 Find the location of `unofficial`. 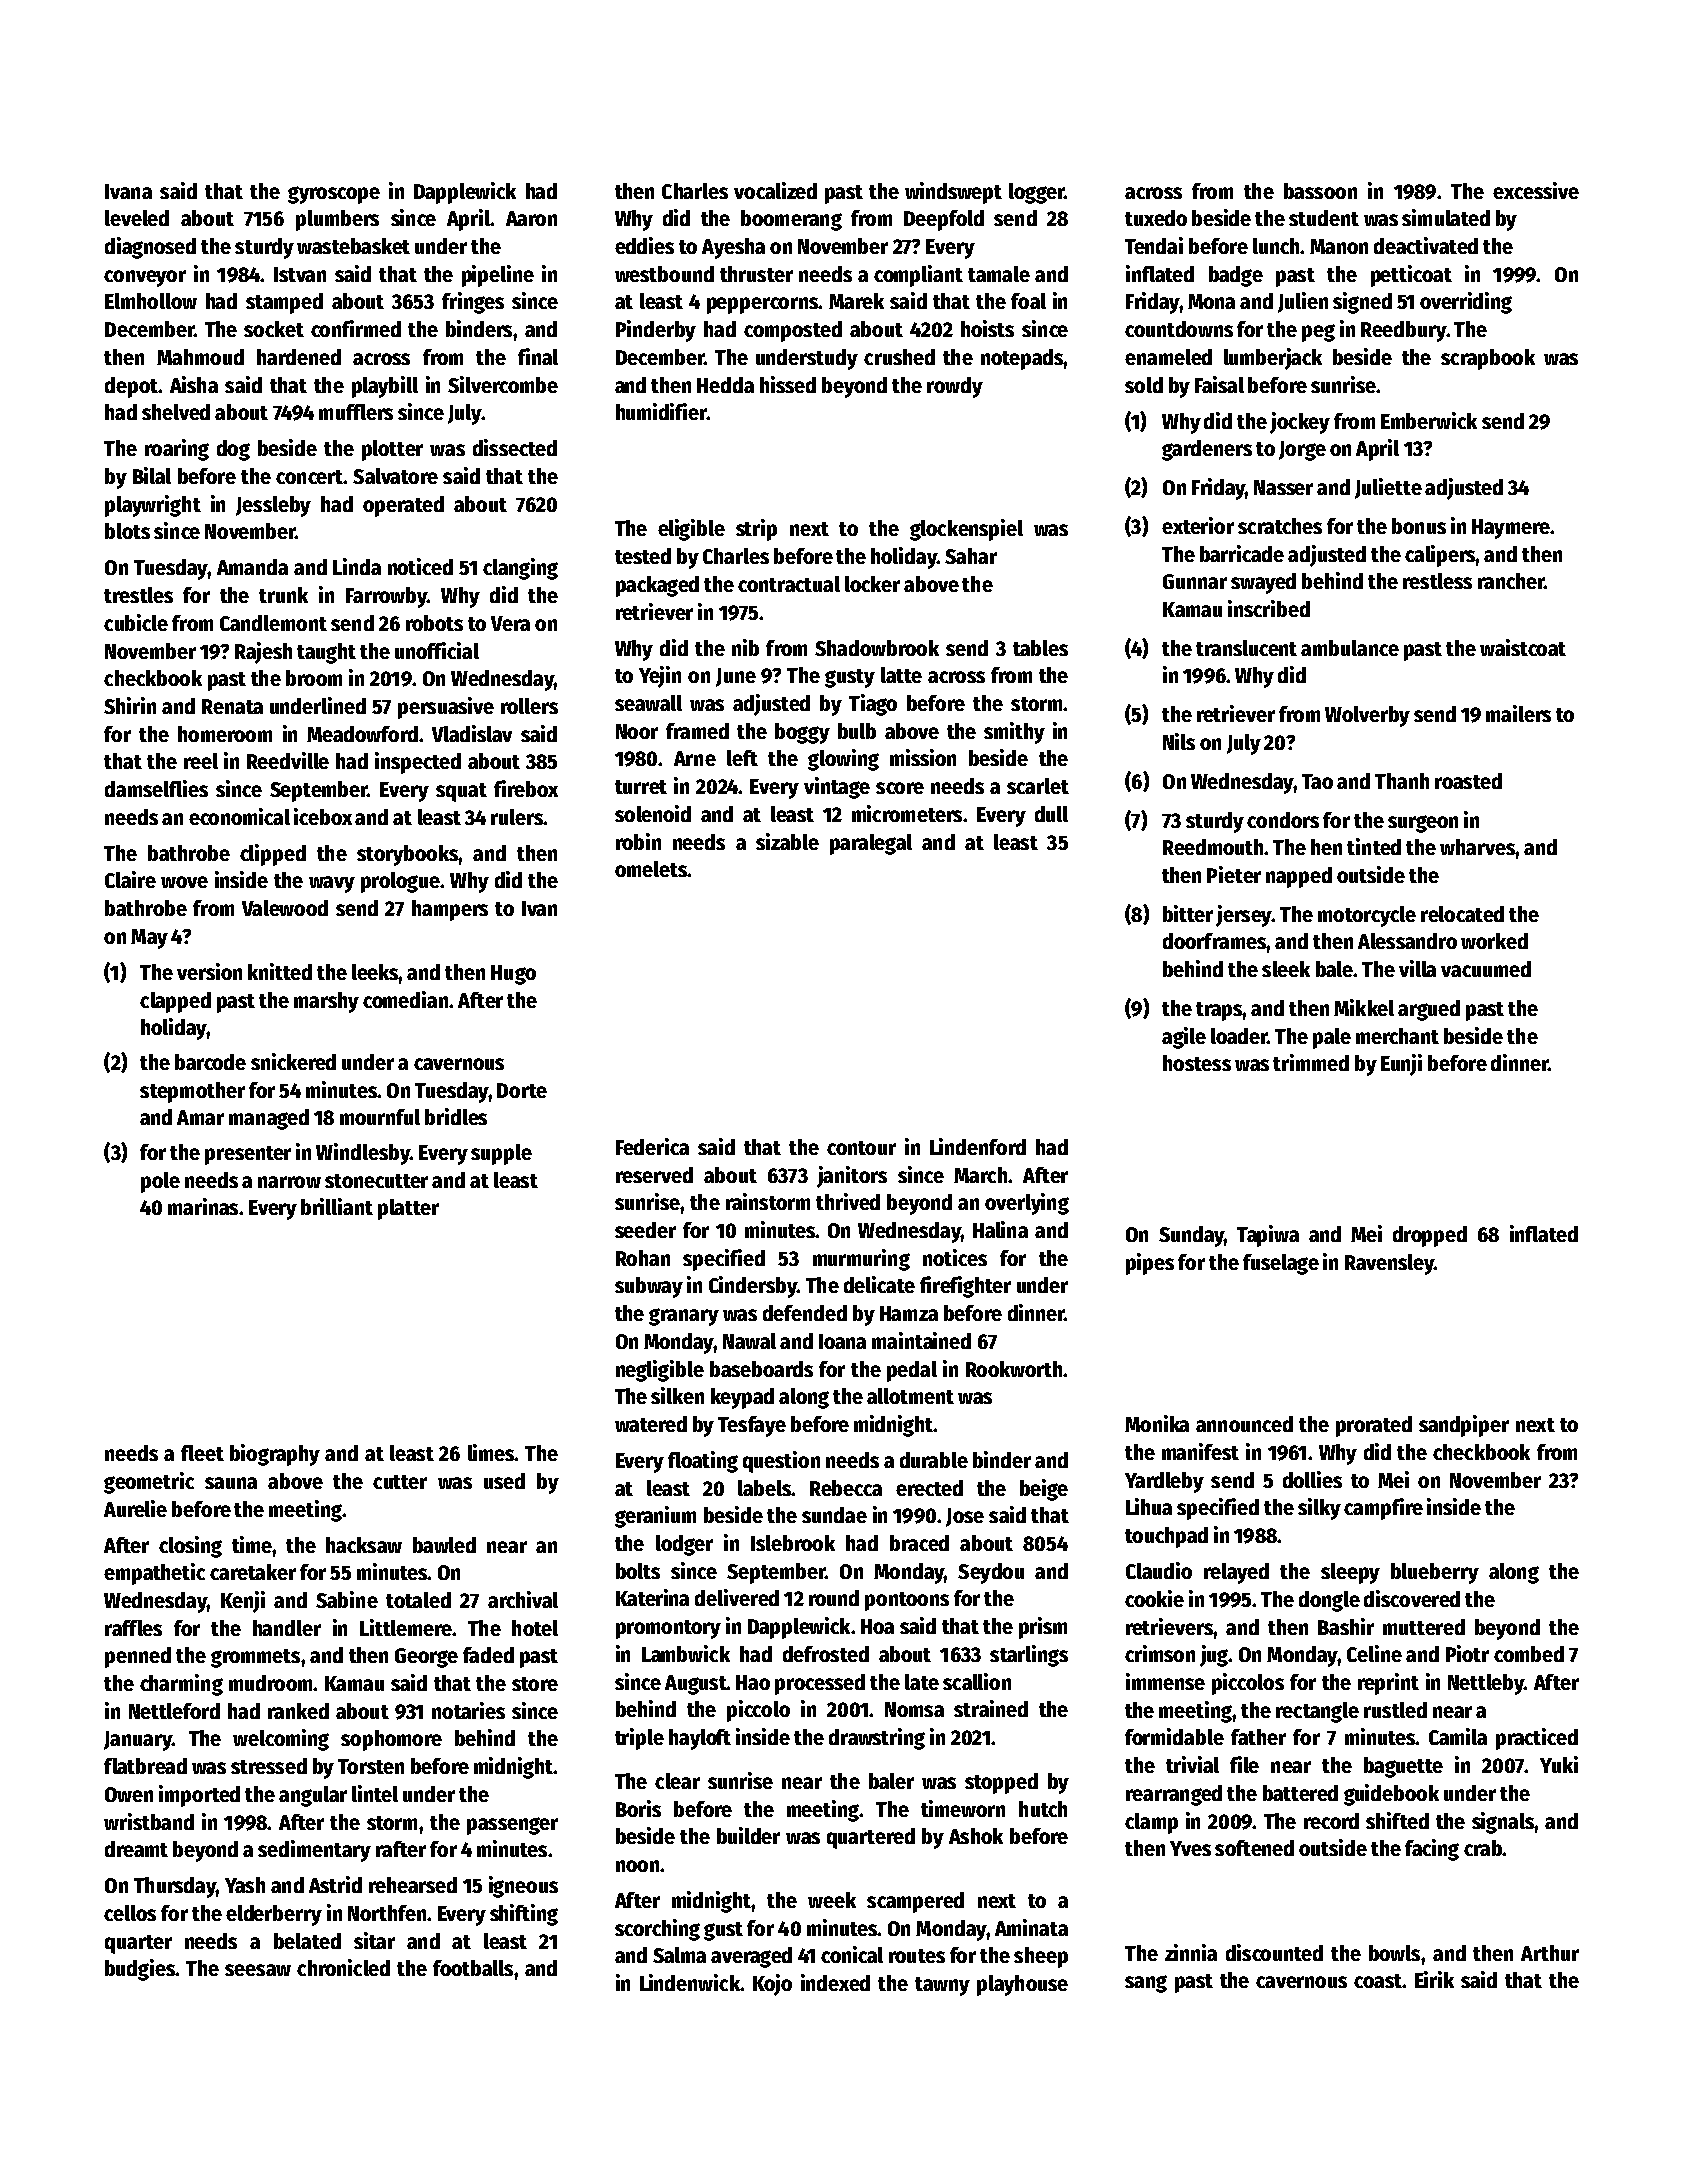

unofficial is located at coordinates (437, 650).
